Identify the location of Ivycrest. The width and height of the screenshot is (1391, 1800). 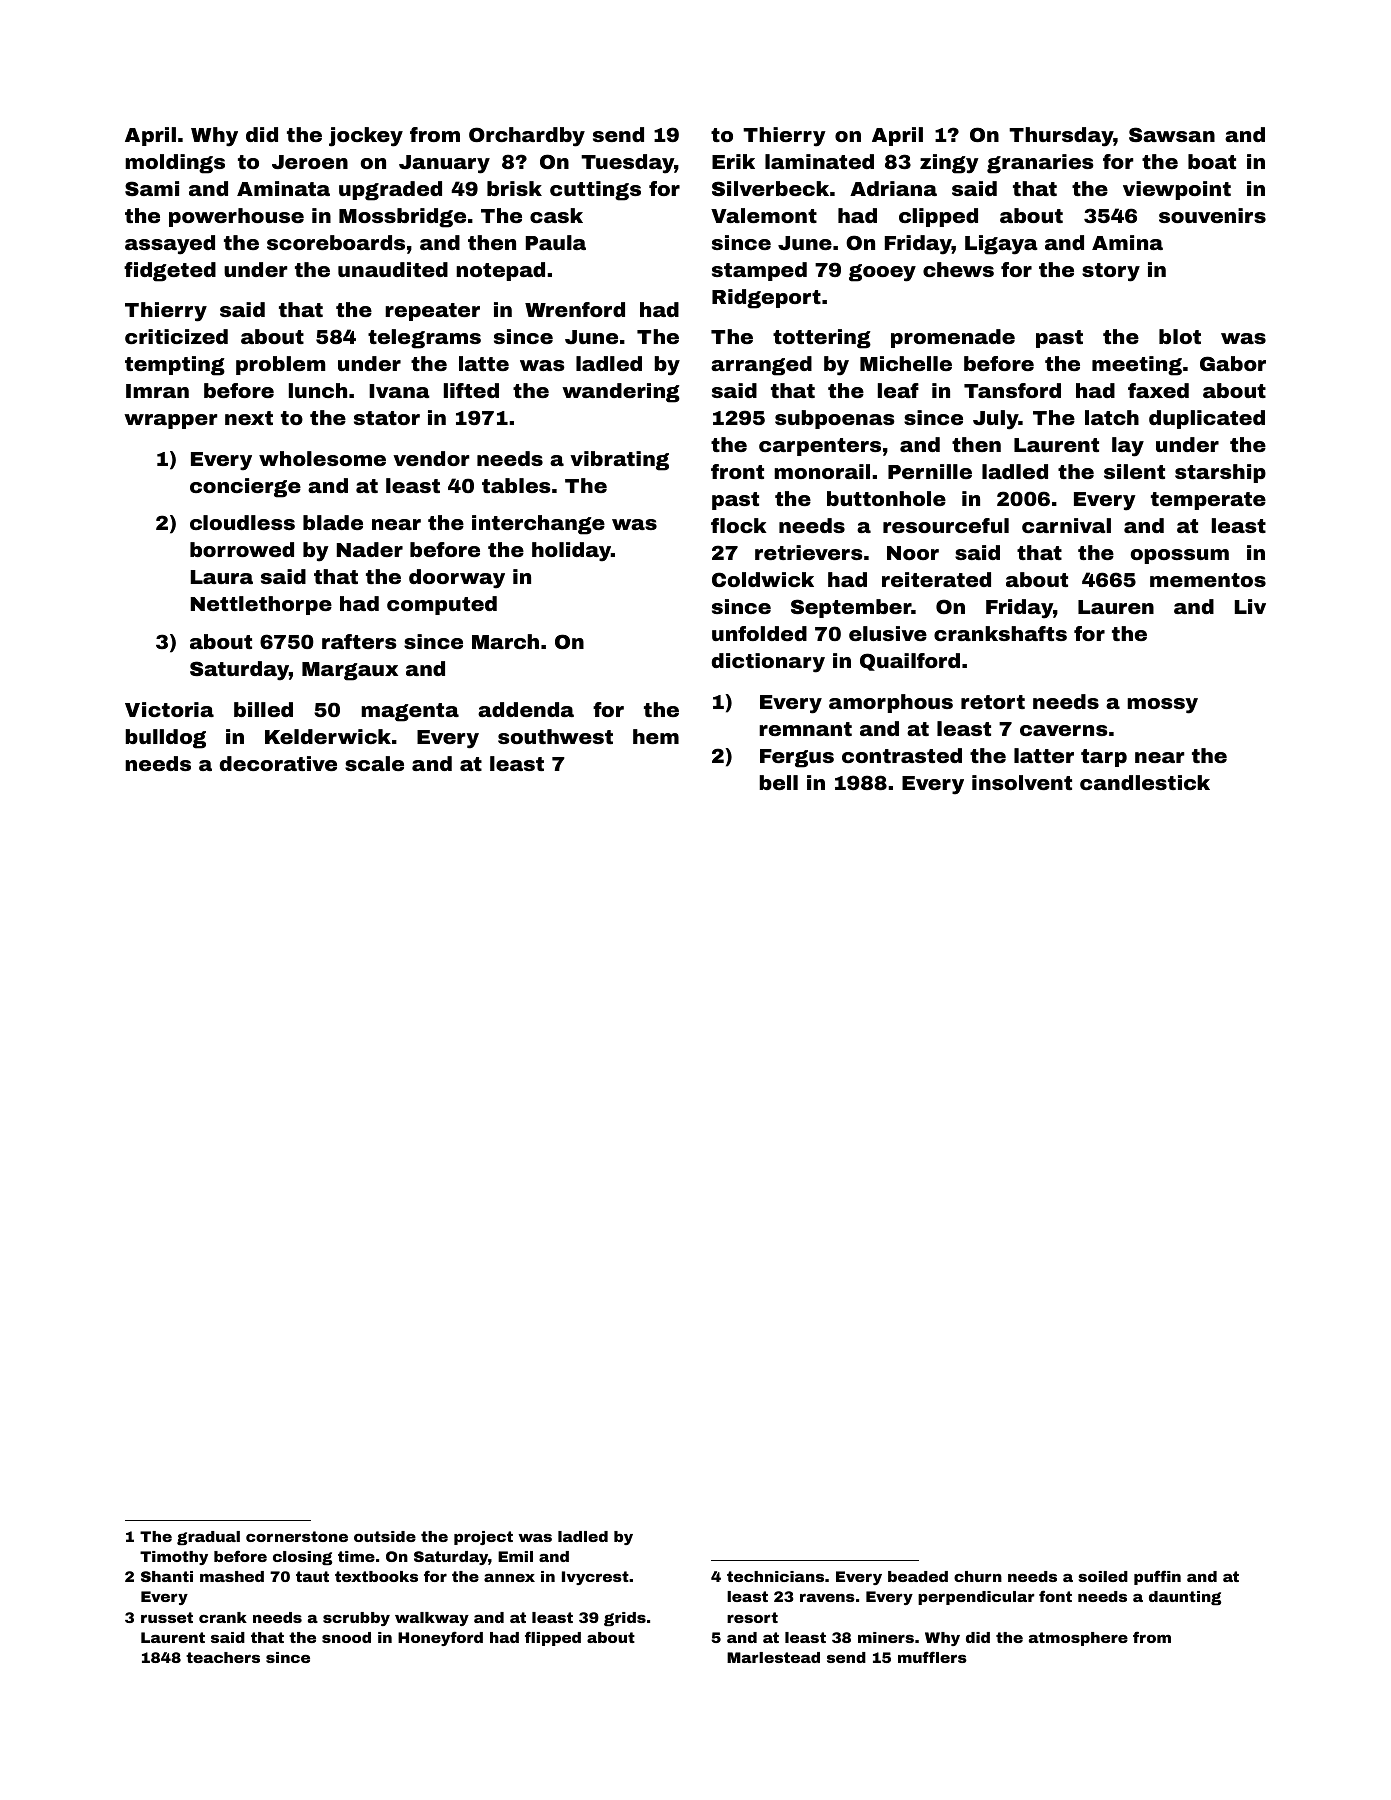
(595, 1578).
